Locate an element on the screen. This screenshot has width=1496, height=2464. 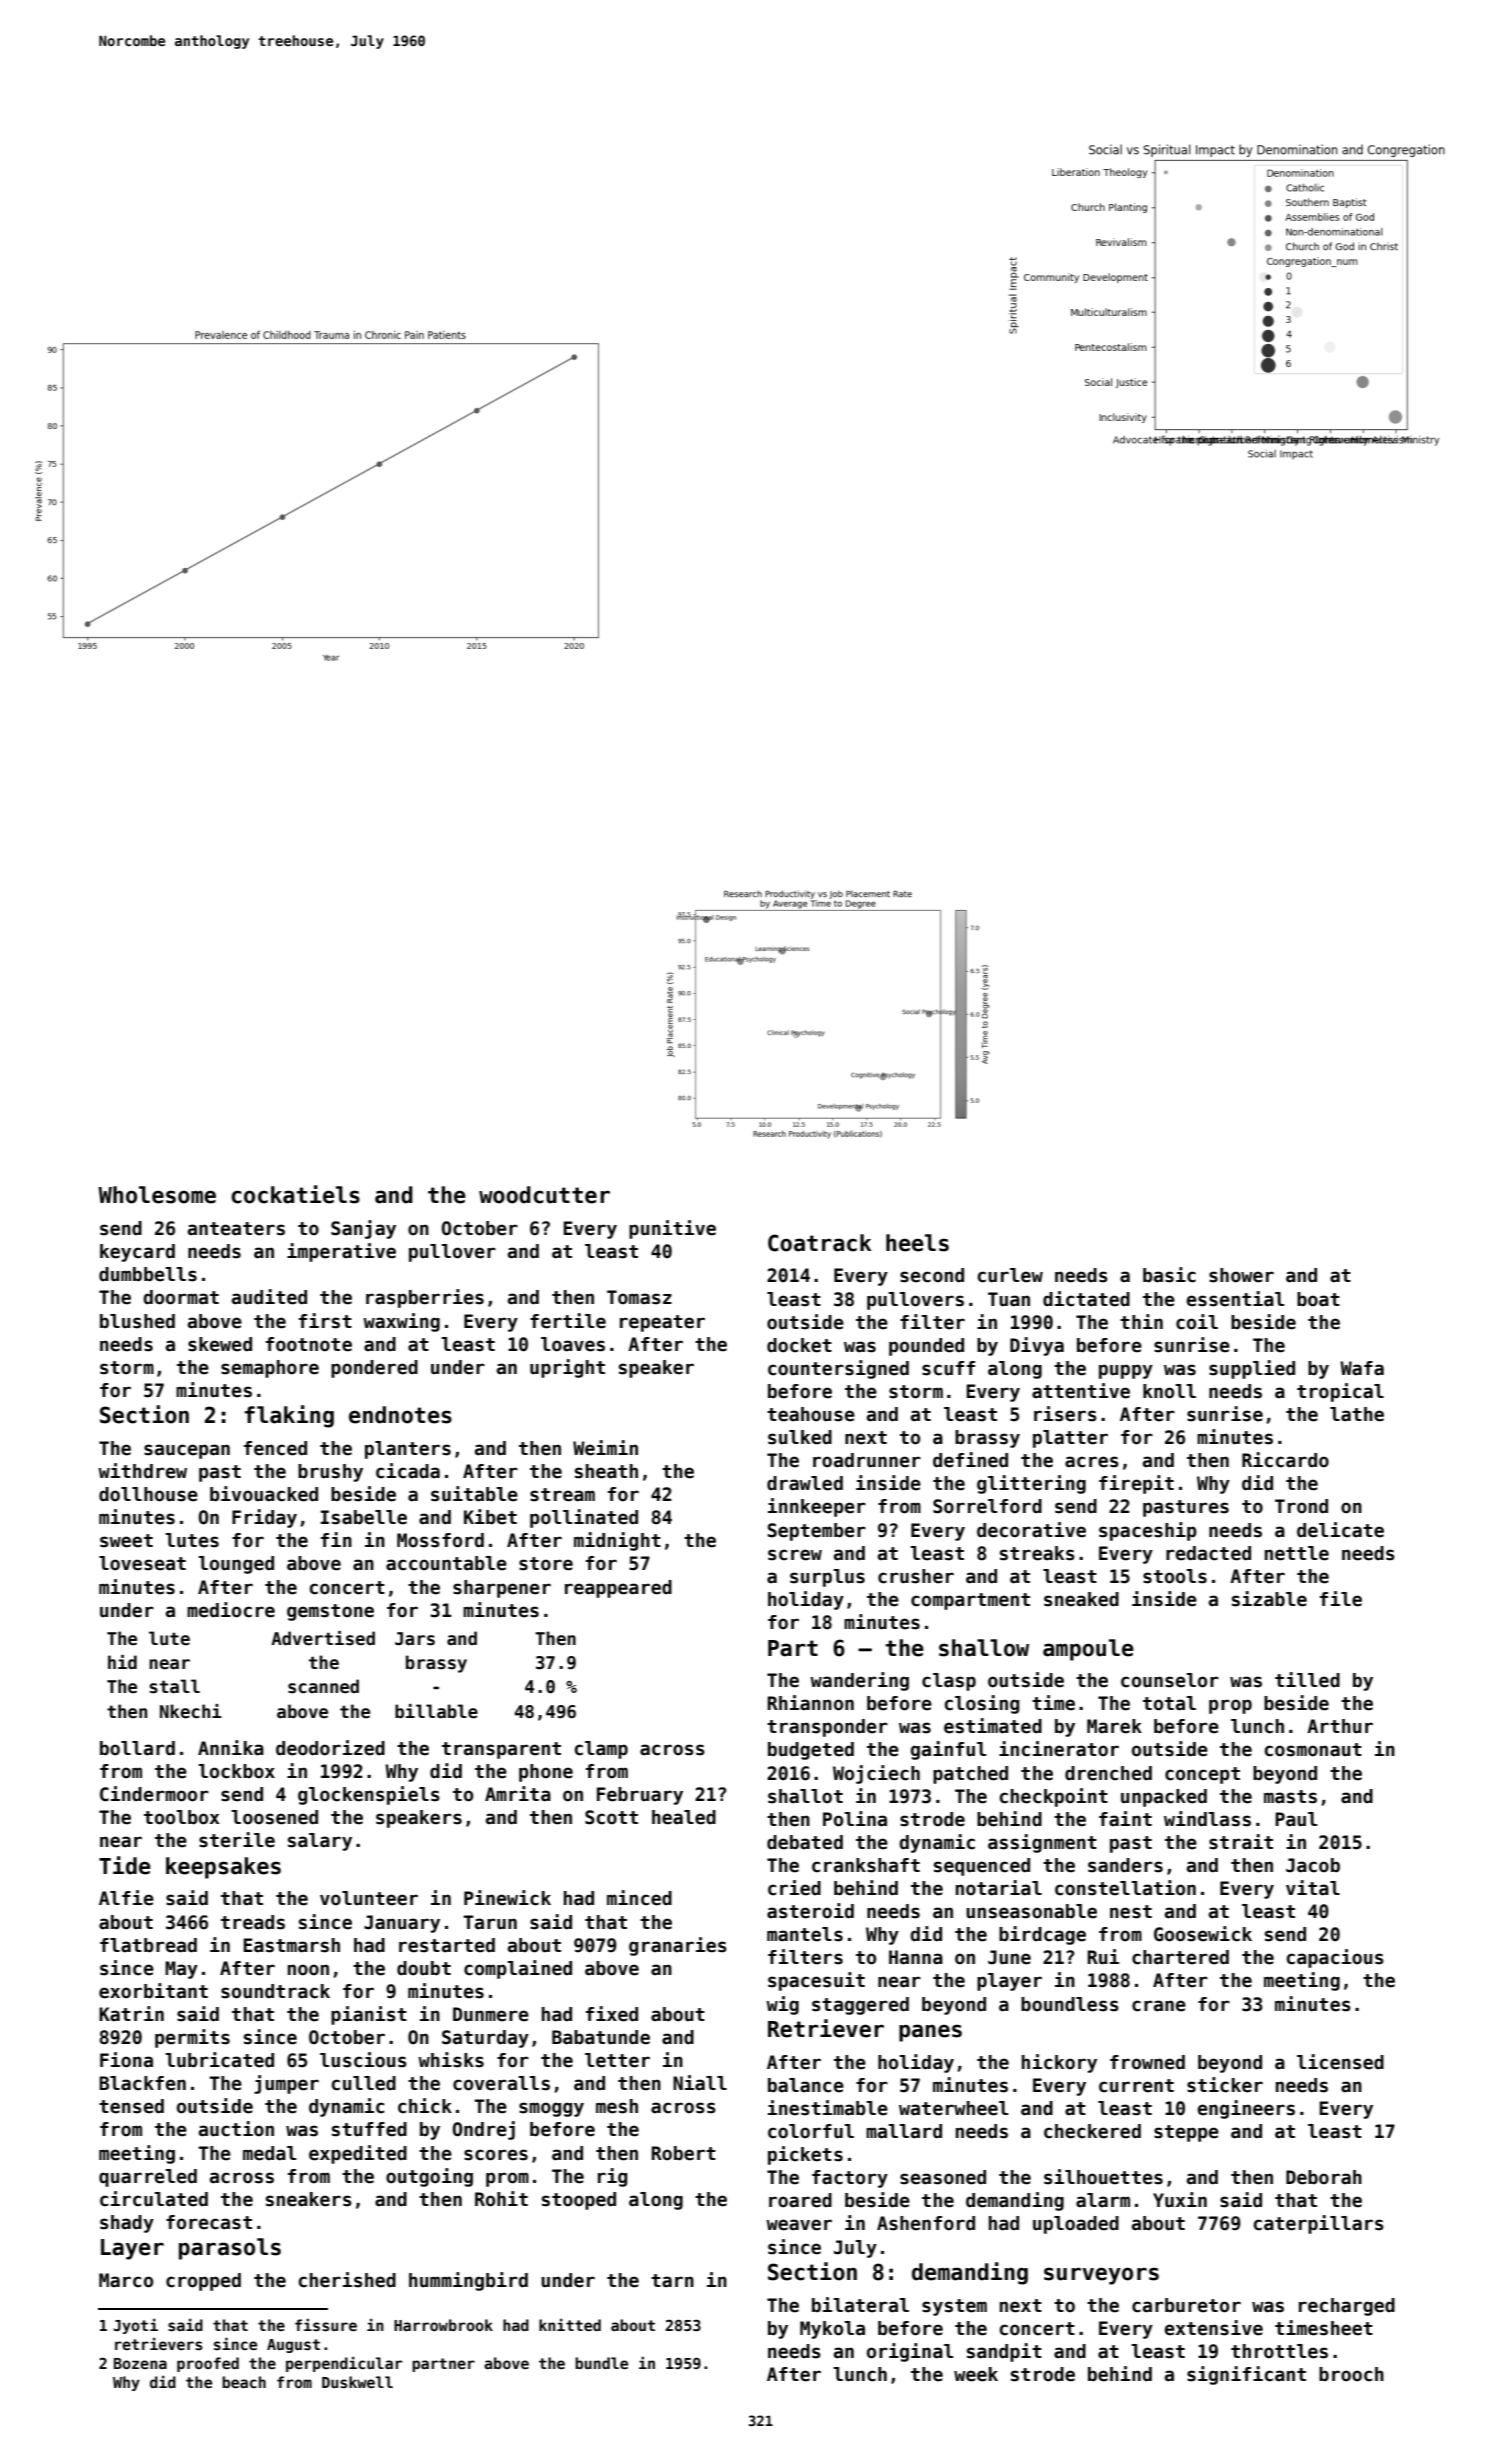
licensed is located at coordinates (1340, 2062).
